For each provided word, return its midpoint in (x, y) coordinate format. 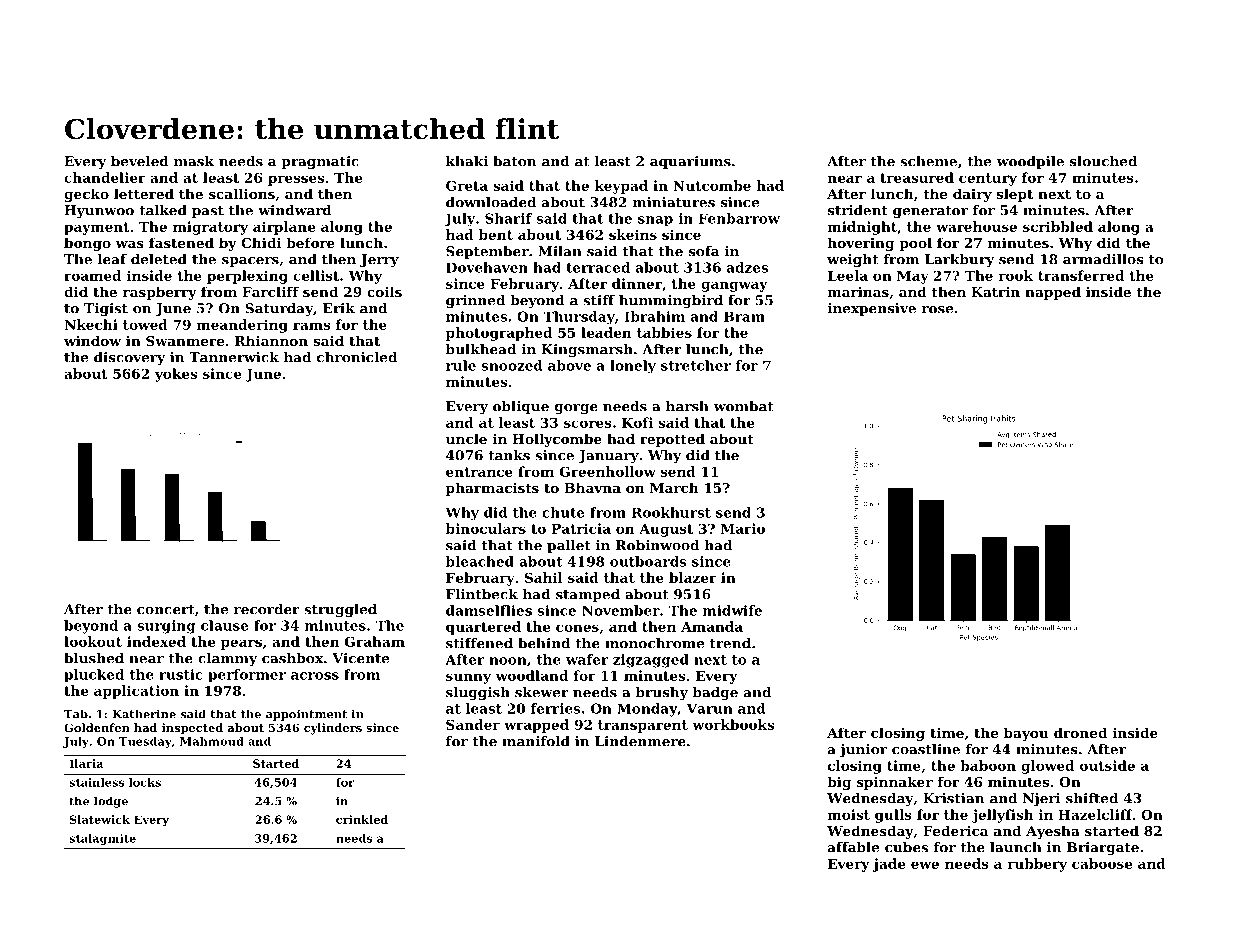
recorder (267, 609)
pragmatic (320, 163)
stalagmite (102, 839)
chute (563, 512)
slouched (1103, 161)
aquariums (690, 162)
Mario (743, 528)
